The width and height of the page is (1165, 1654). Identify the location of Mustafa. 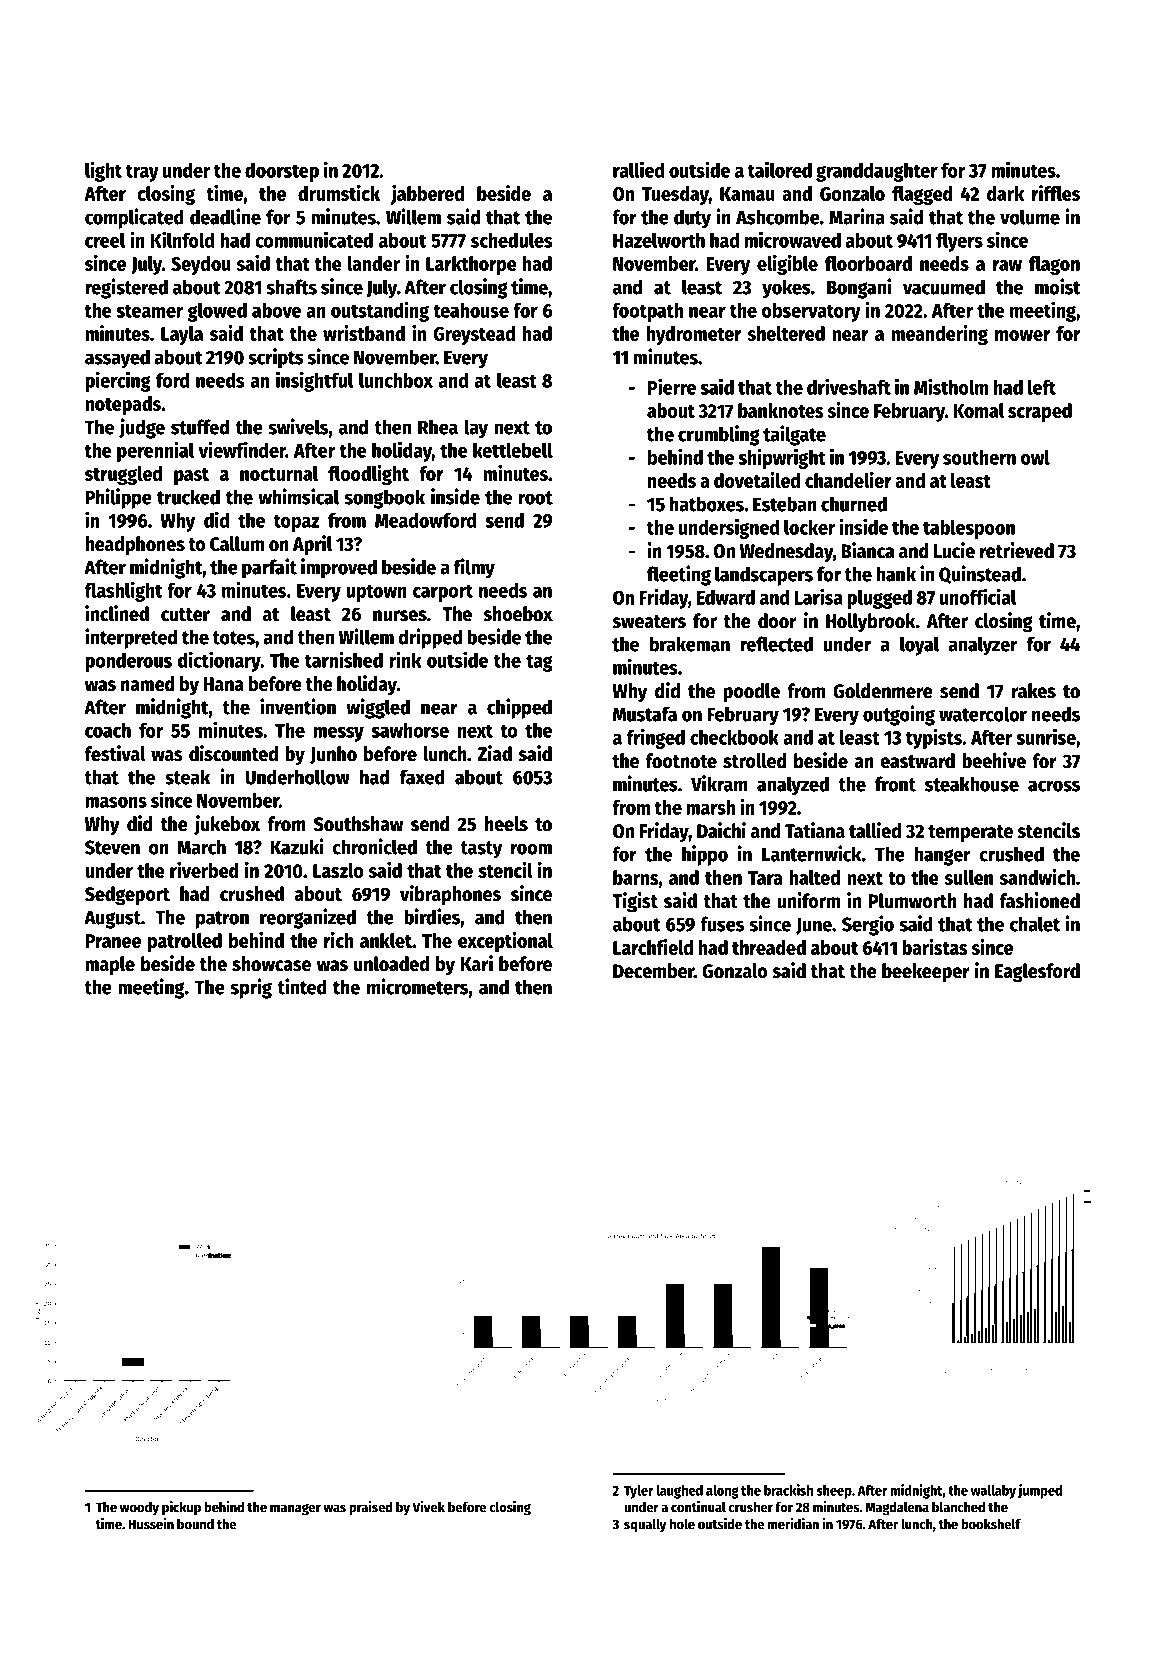
(645, 714).
